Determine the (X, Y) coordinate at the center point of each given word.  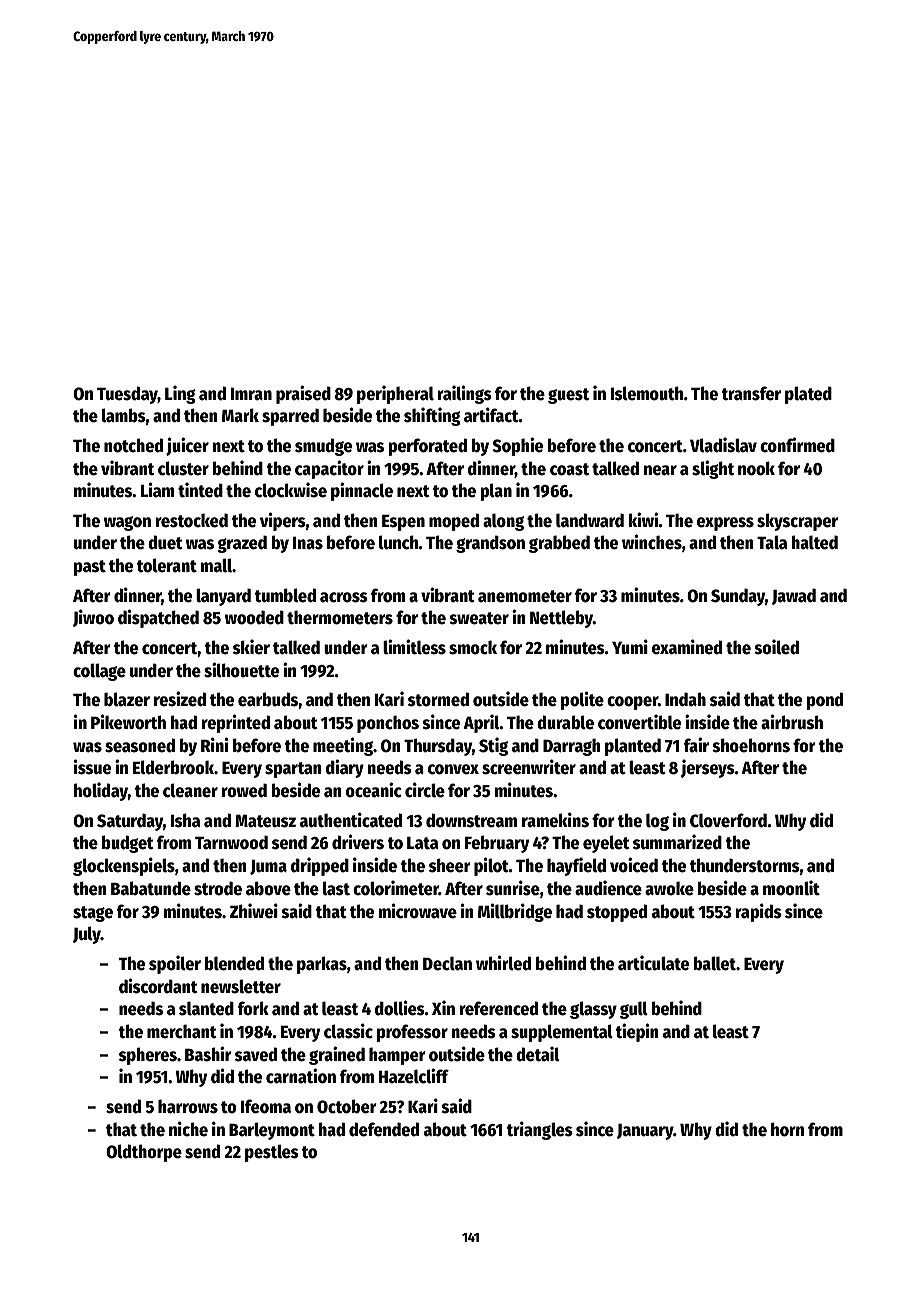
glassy (593, 1010)
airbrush (792, 722)
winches (652, 542)
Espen (403, 522)
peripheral (395, 394)
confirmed (797, 445)
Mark (240, 415)
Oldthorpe (144, 1153)
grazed (242, 544)
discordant (158, 986)
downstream (471, 820)
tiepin (636, 1032)
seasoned (140, 745)
